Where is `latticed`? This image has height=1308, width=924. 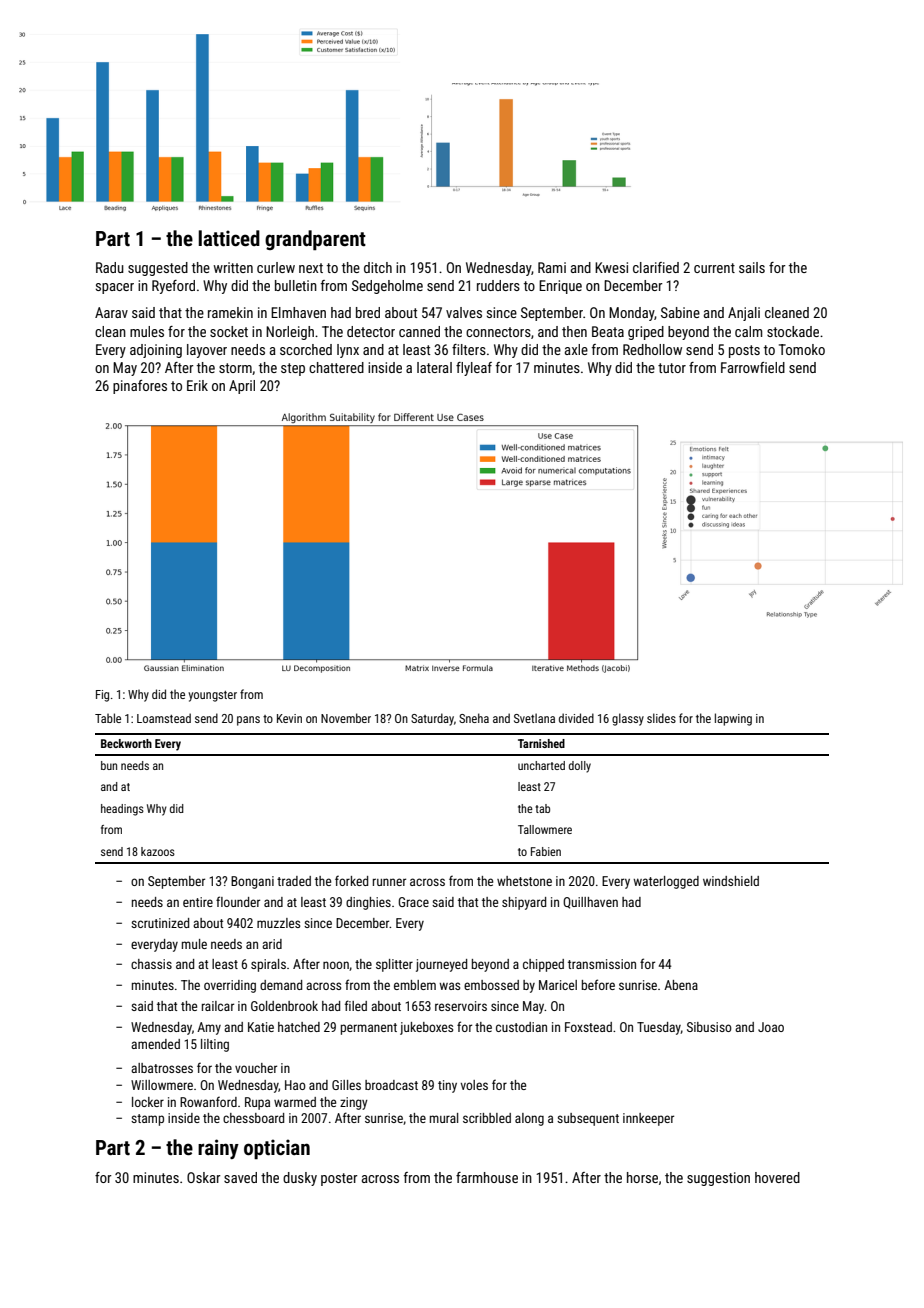
latticed is located at coordinates (229, 238).
